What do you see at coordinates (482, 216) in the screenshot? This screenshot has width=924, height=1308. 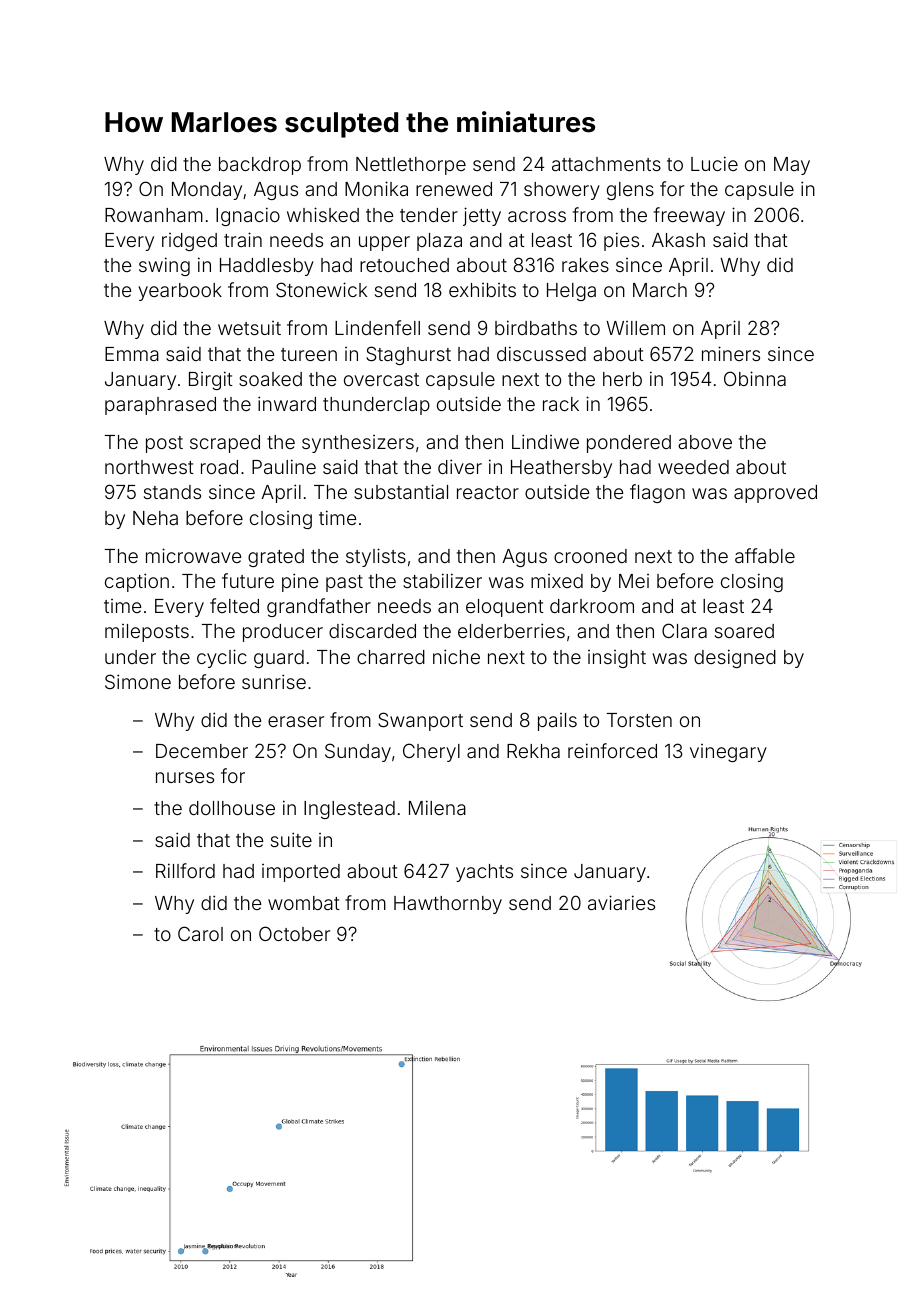 I see `jetty` at bounding box center [482, 216].
